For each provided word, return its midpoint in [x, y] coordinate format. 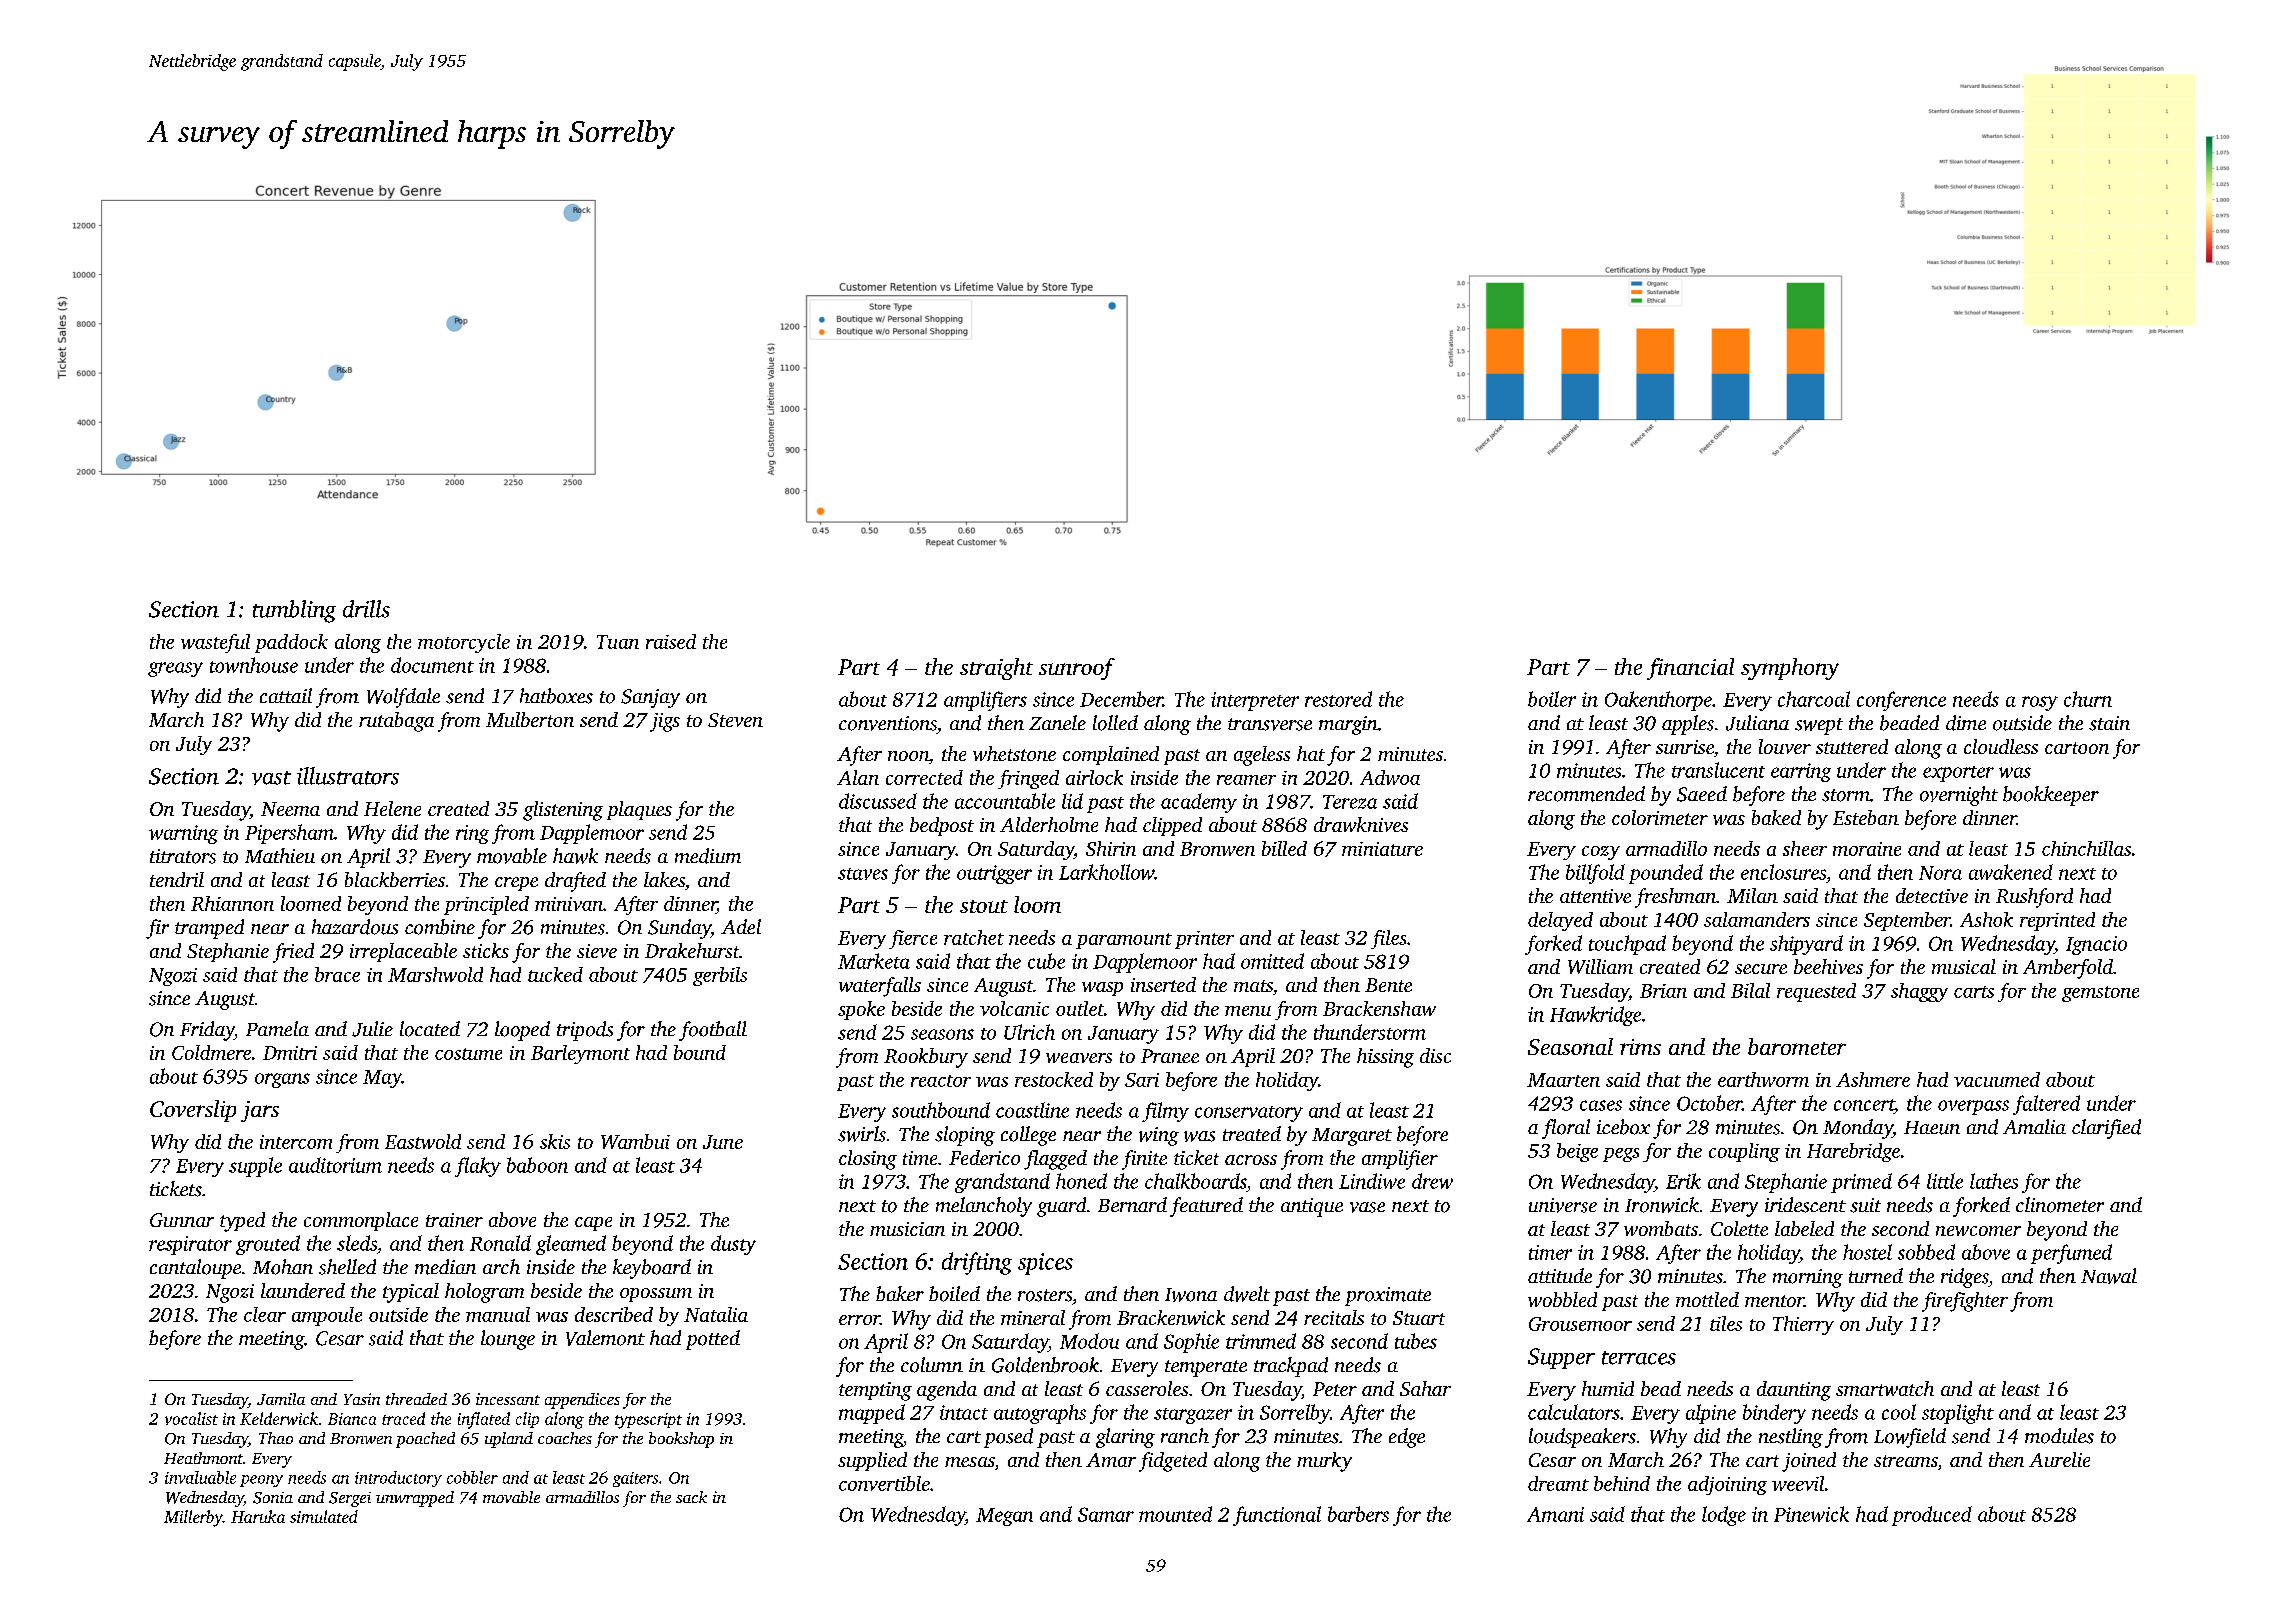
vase [1367, 1207]
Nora [1940, 873]
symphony [1790, 669]
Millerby [193, 1518]
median [445, 1267]
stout [984, 906]
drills [366, 609]
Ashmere [1873, 1079]
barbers [1358, 1514]
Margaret [1352, 1137]
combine [440, 927]
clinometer [2060, 1205]
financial [1690, 669]
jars [260, 1111]
